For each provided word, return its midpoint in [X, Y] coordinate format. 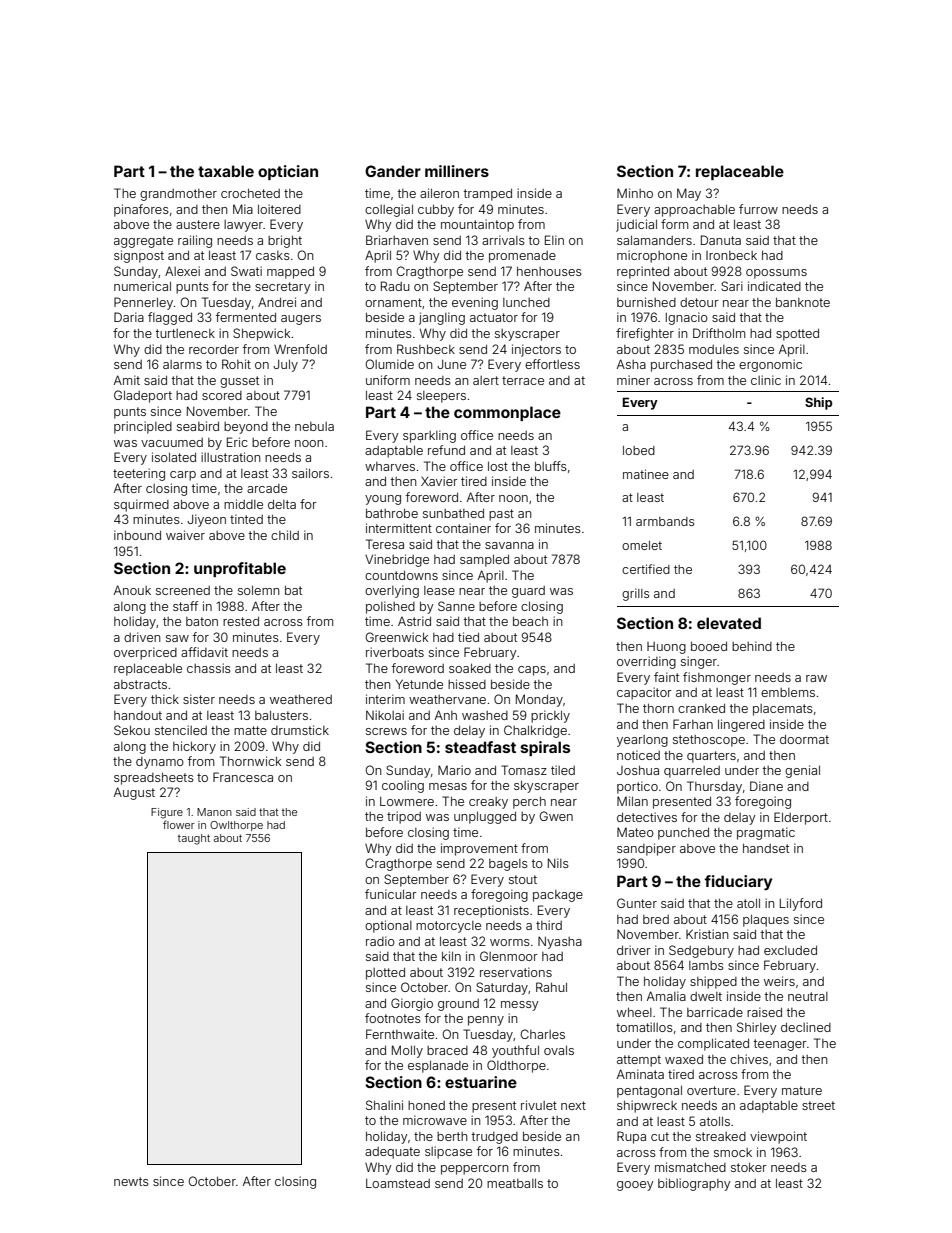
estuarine [481, 1082]
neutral [808, 996]
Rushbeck [426, 349]
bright [285, 241]
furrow [758, 209]
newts [131, 1181]
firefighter [645, 334]
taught [194, 839]
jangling [442, 318]
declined [806, 1027]
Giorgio [412, 1004]
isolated [174, 457]
